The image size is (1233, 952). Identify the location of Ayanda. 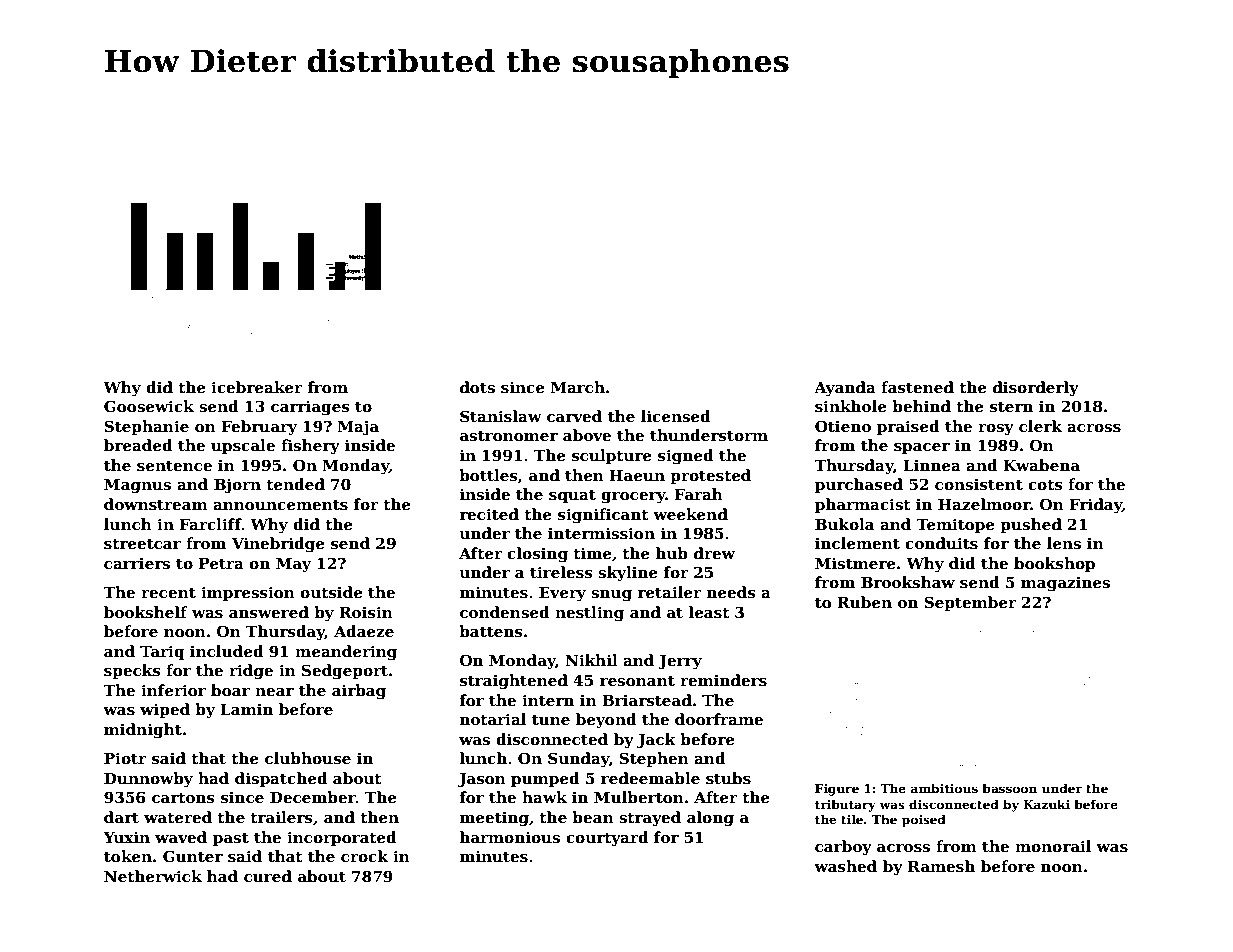
(845, 389).
